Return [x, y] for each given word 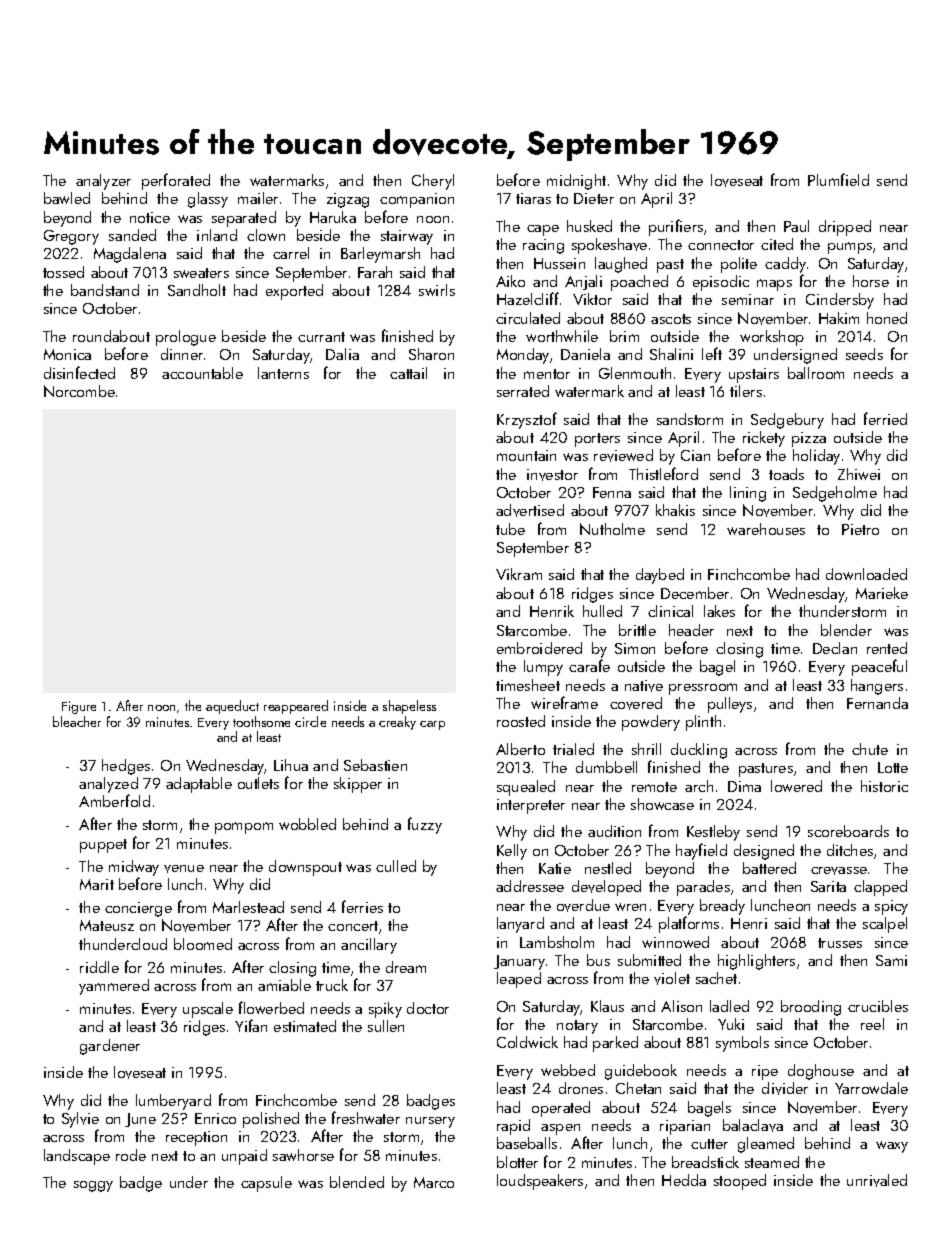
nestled [608, 868]
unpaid [244, 1157]
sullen [386, 1026]
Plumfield [838, 179]
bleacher [77, 721]
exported [294, 292]
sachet [716, 978]
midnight [576, 182]
